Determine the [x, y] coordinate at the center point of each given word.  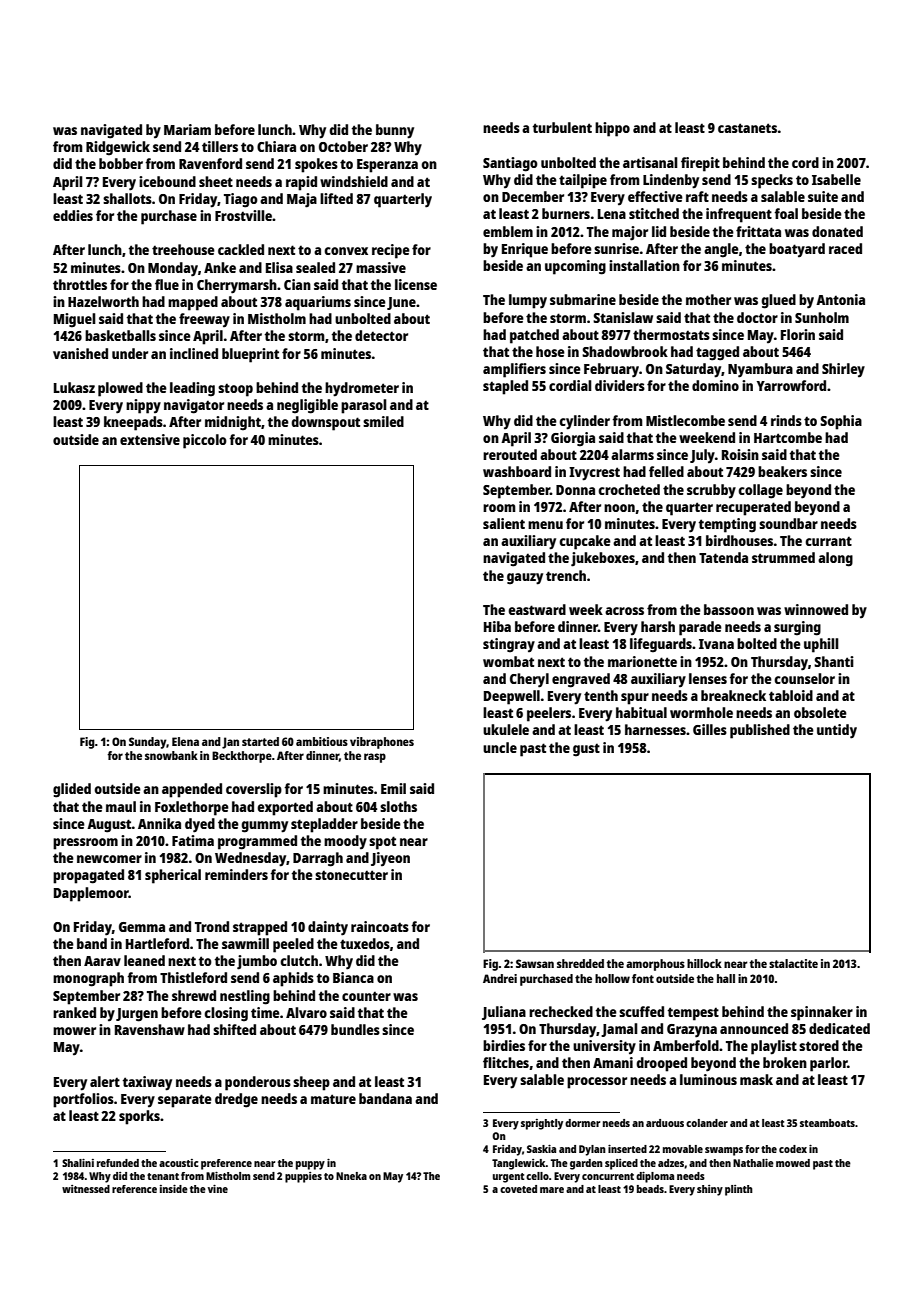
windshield [354, 181]
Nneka [351, 1176]
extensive [150, 439]
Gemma [142, 927]
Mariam [187, 129]
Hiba [497, 626]
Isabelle [836, 179]
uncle [500, 747]
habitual [641, 712]
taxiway [147, 1083]
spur [635, 699]
